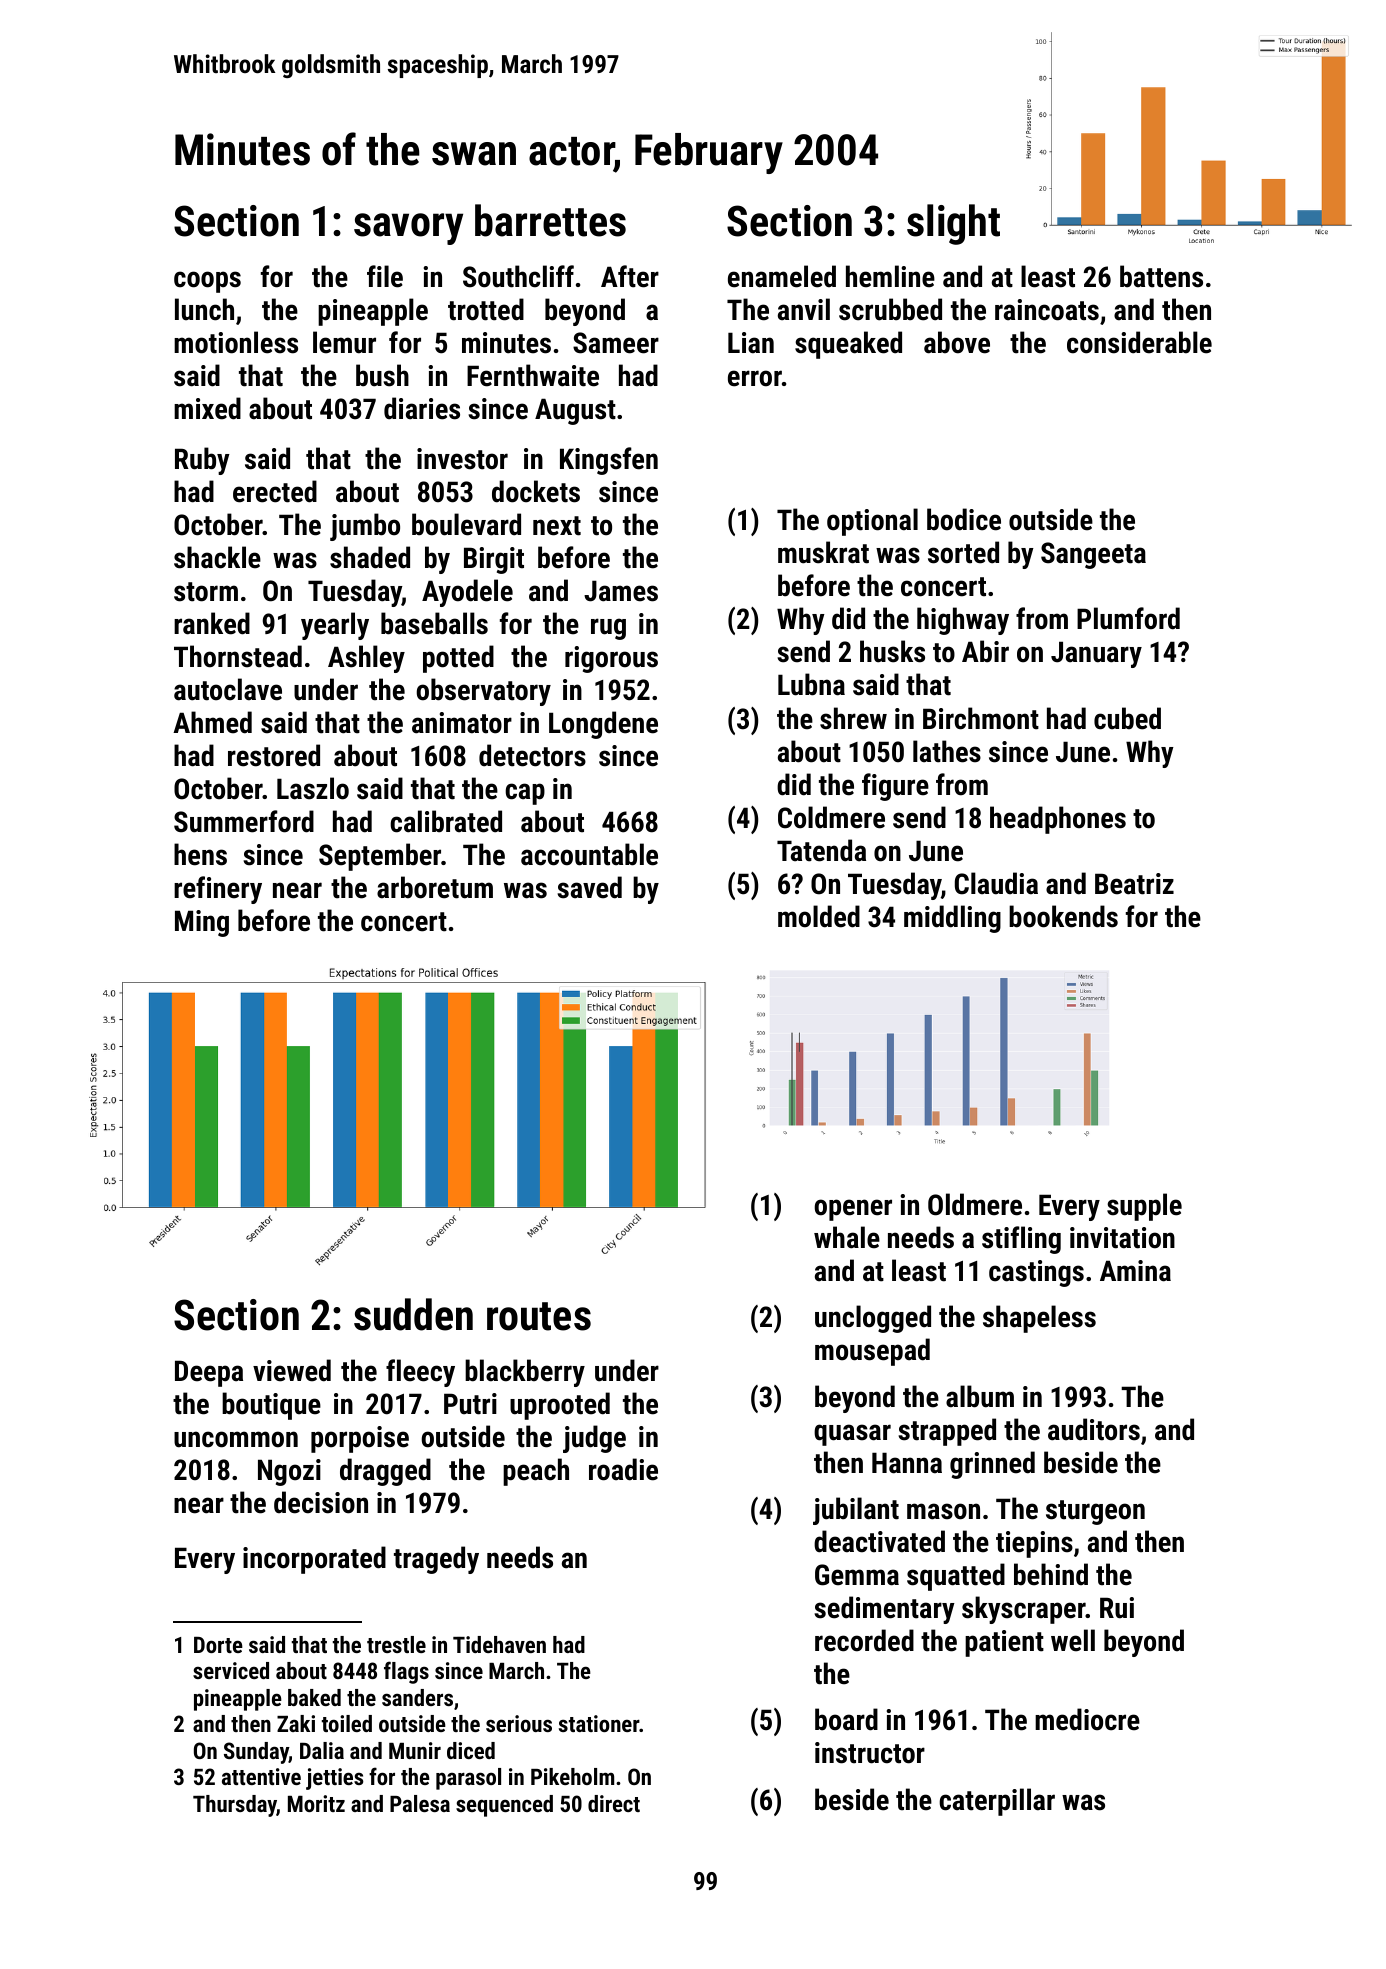 This screenshot has width=1386, height=1969. What do you see at coordinates (1161, 276) in the screenshot?
I see `battens` at bounding box center [1161, 276].
